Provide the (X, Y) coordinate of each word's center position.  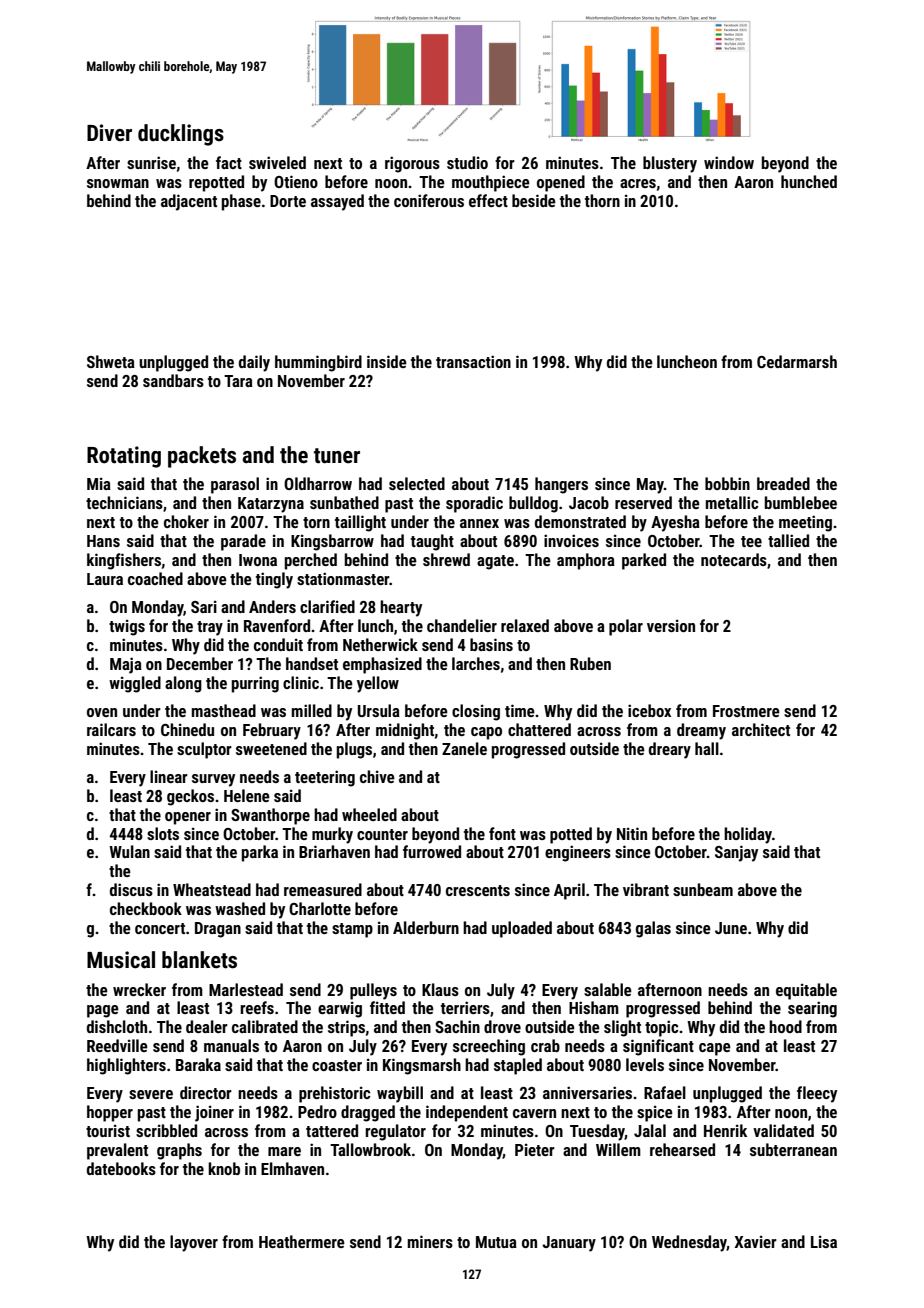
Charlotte (320, 908)
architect (761, 729)
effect (488, 200)
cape (715, 1049)
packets (202, 457)
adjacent (189, 202)
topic (661, 1028)
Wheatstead (212, 889)
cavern (534, 1113)
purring (255, 684)
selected (417, 483)
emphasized (382, 665)
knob (224, 1168)
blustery (670, 164)
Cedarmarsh (797, 361)
